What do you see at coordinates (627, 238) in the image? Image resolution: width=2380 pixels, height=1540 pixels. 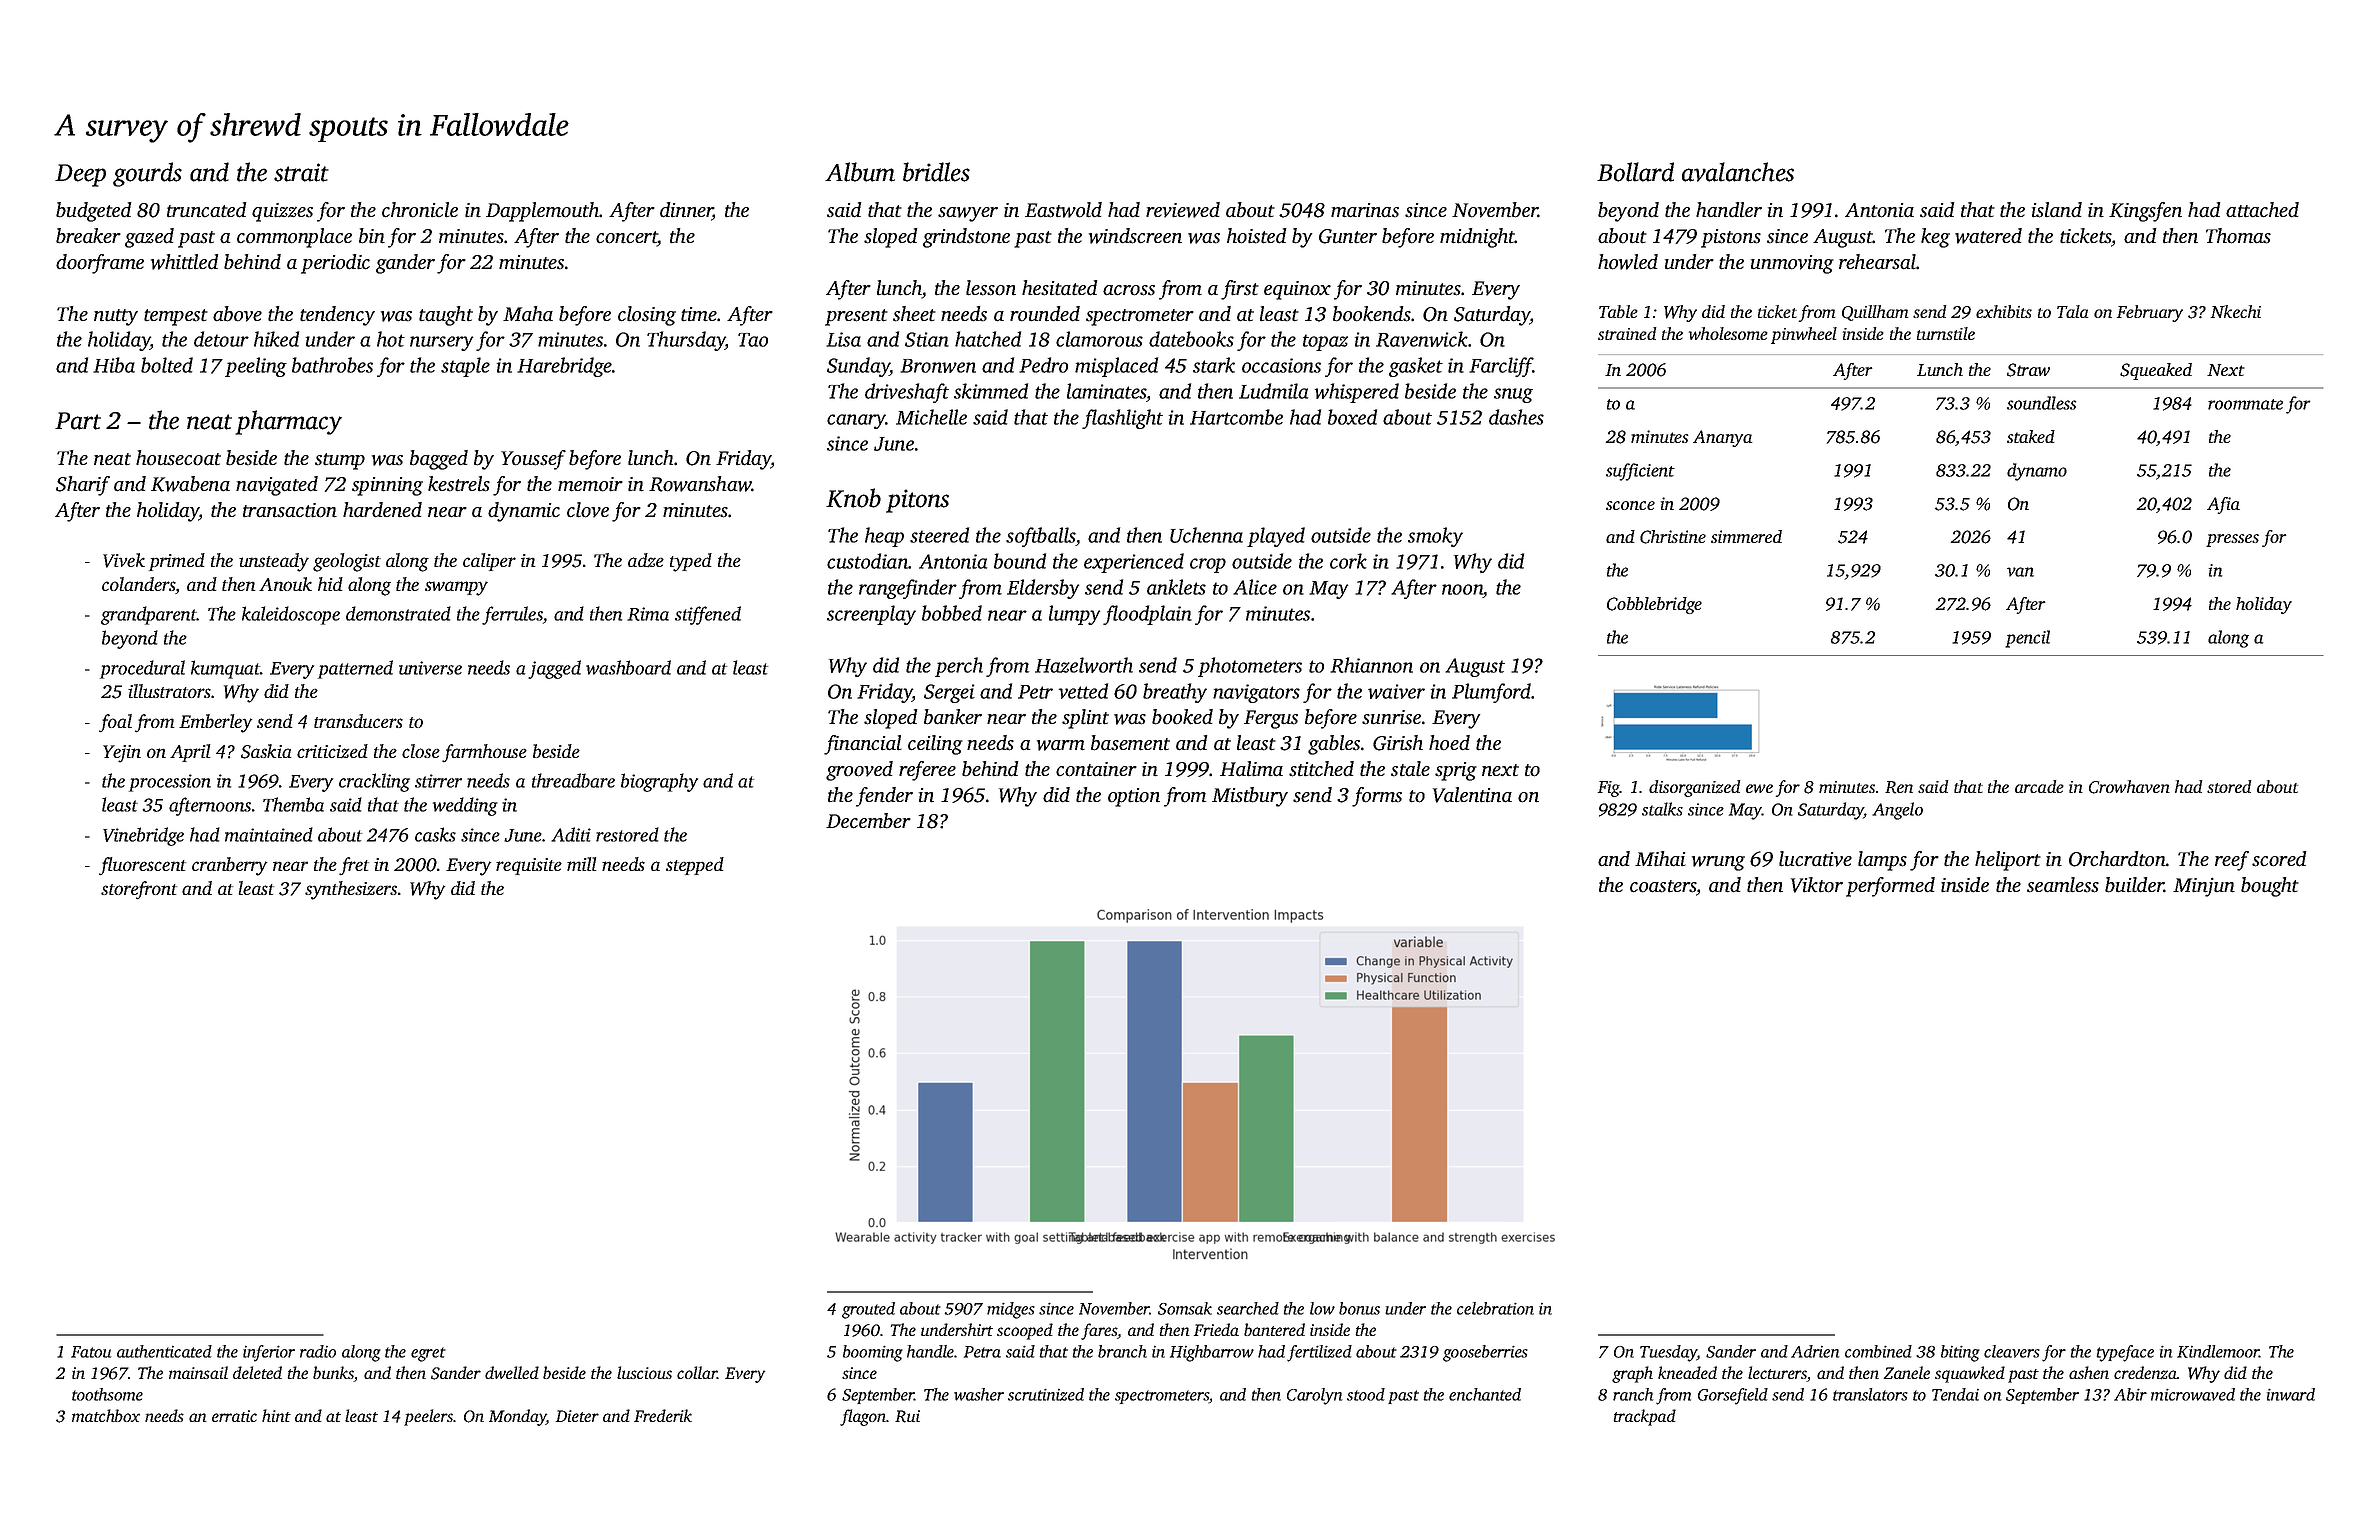 I see `concert` at bounding box center [627, 238].
